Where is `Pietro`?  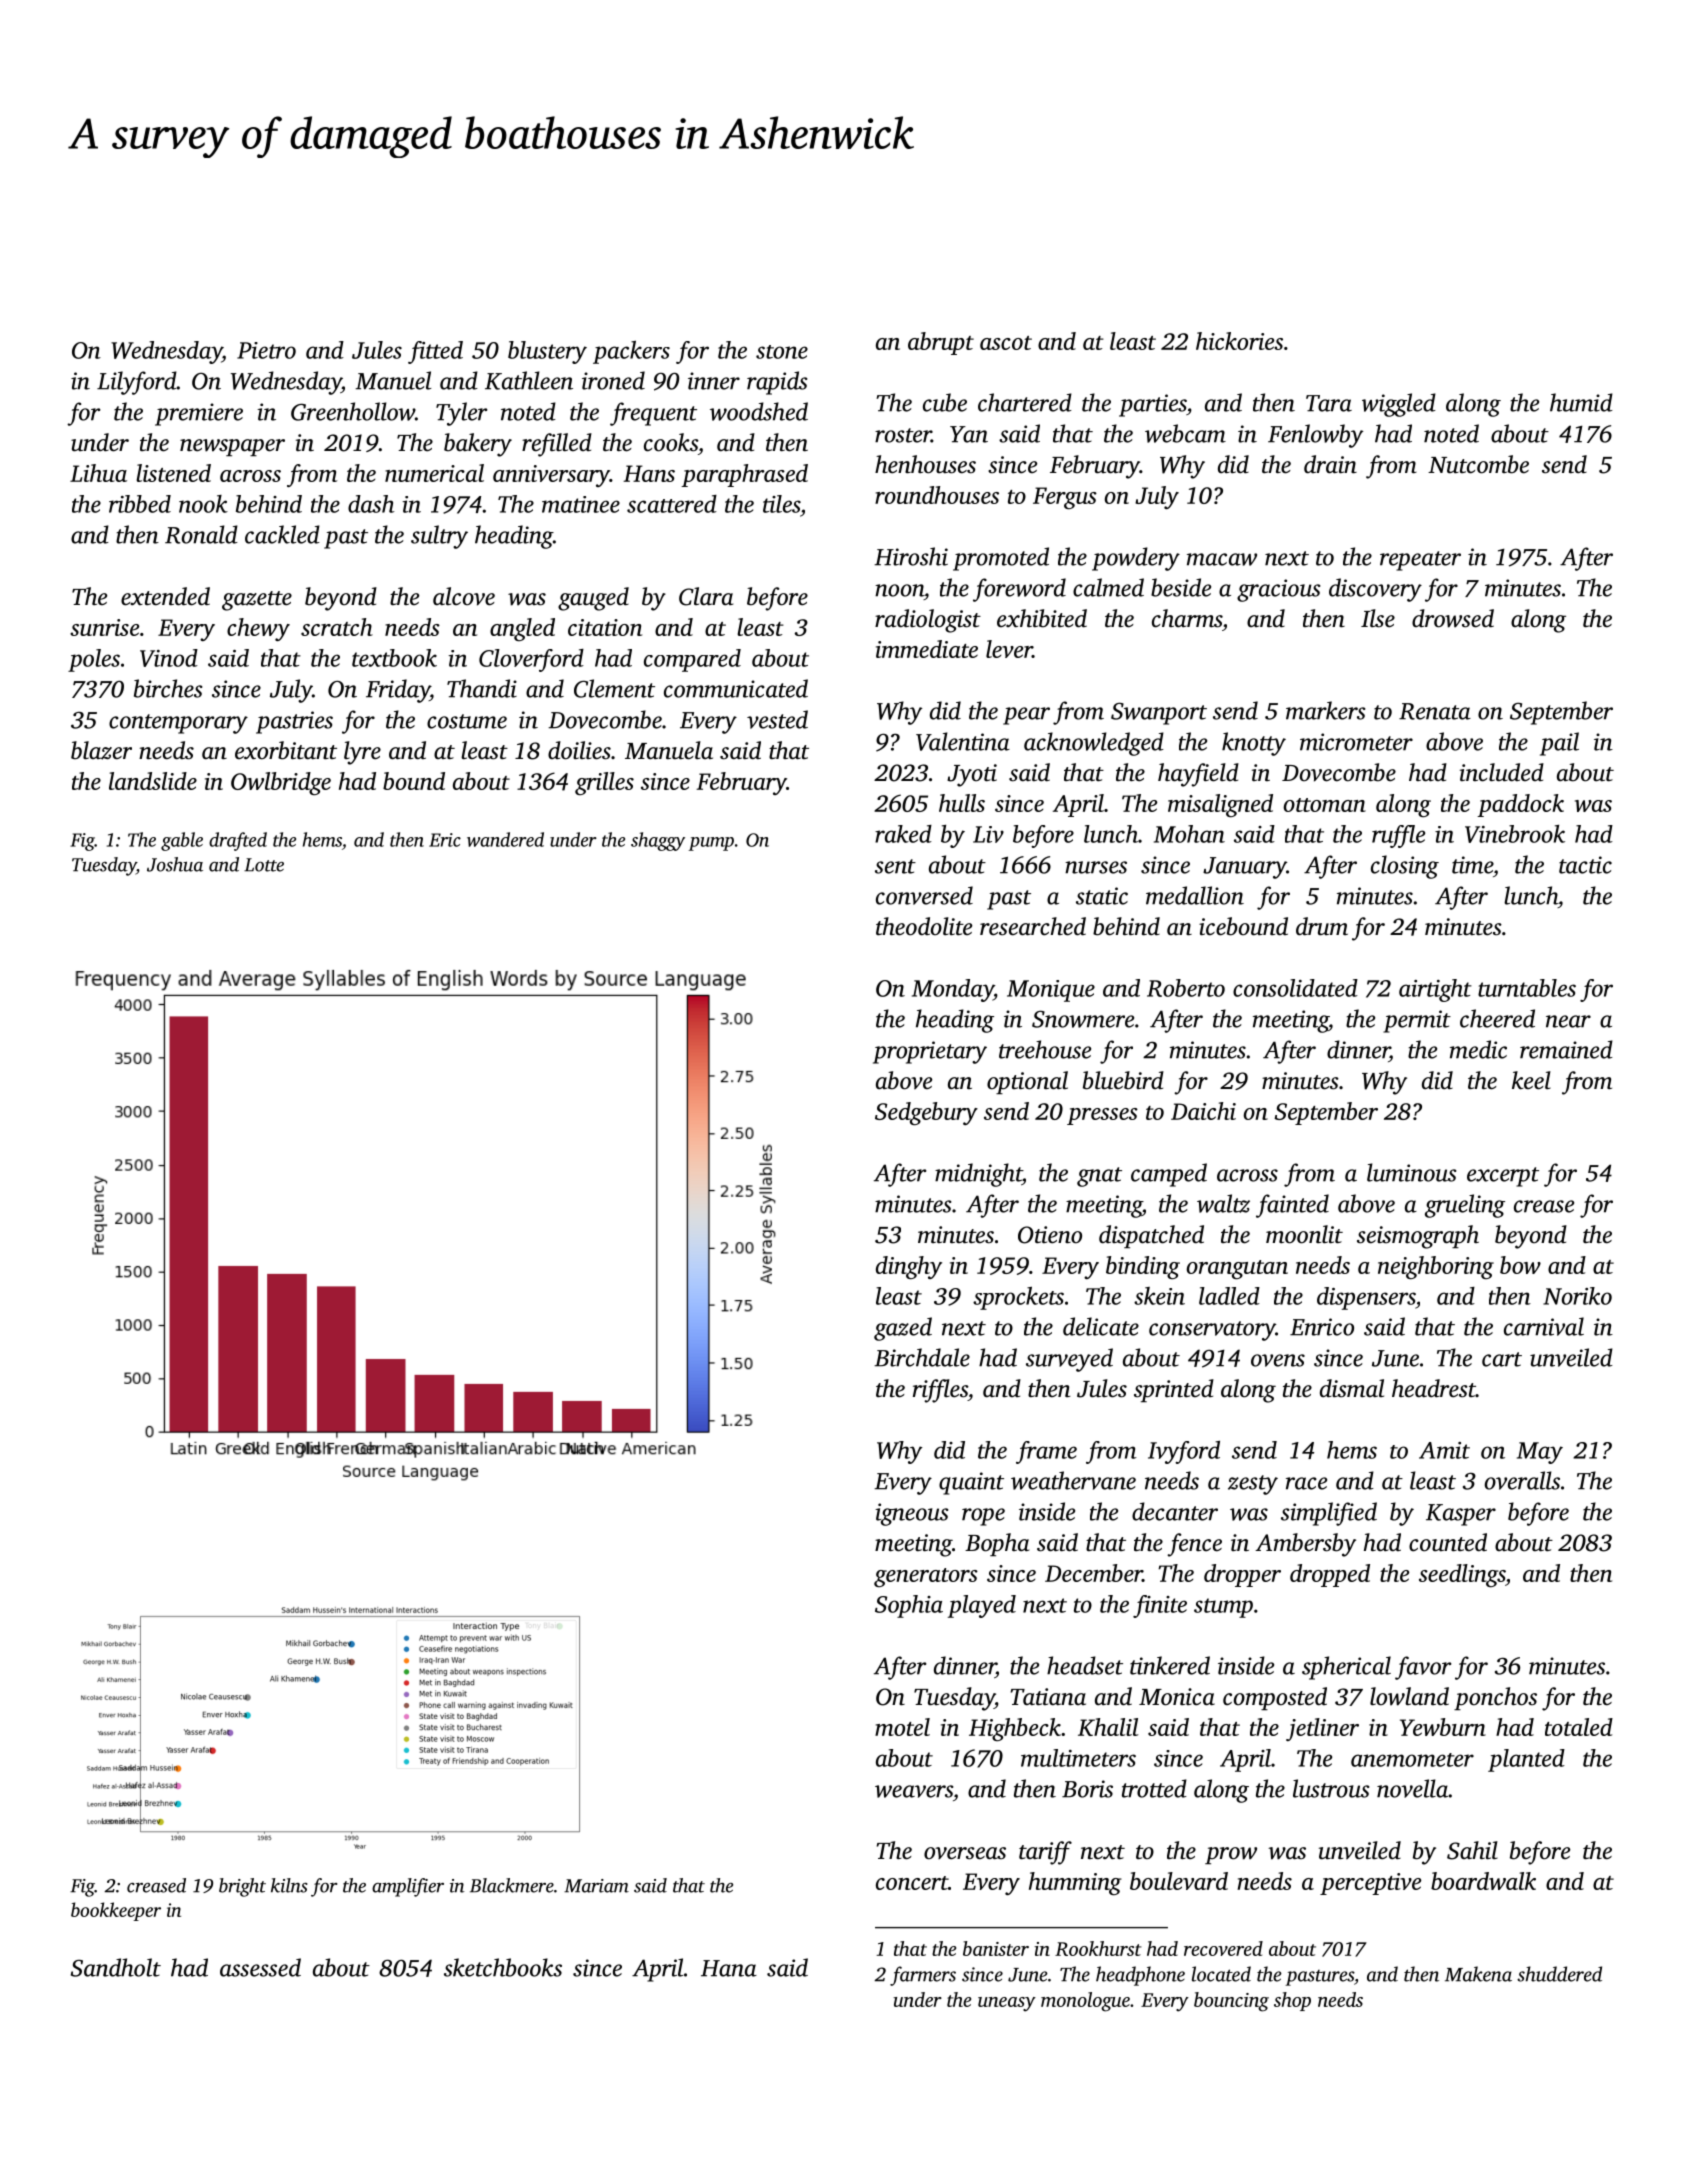 Pietro is located at coordinates (266, 350).
